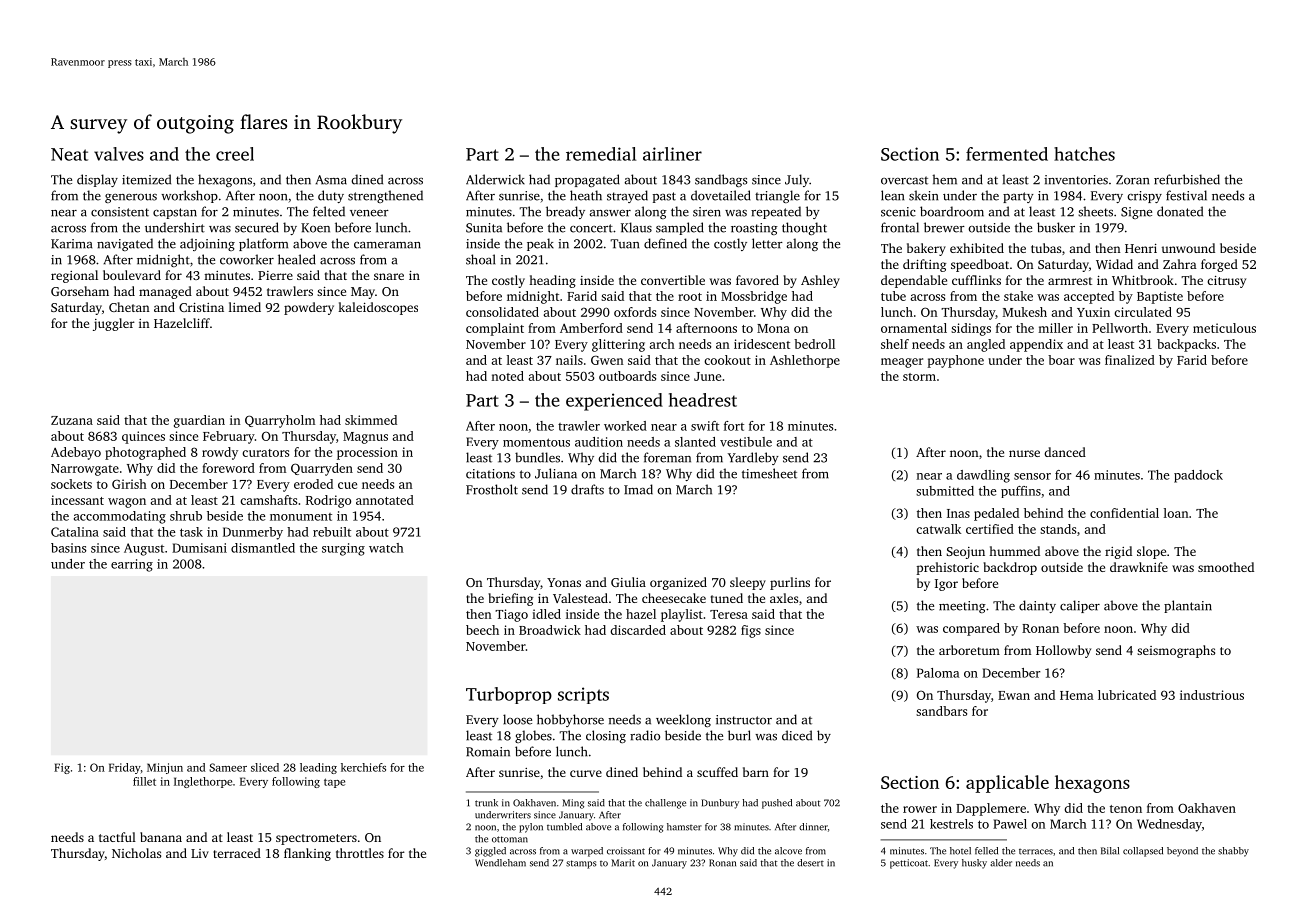 The image size is (1308, 924). I want to click on heading, so click(553, 281).
